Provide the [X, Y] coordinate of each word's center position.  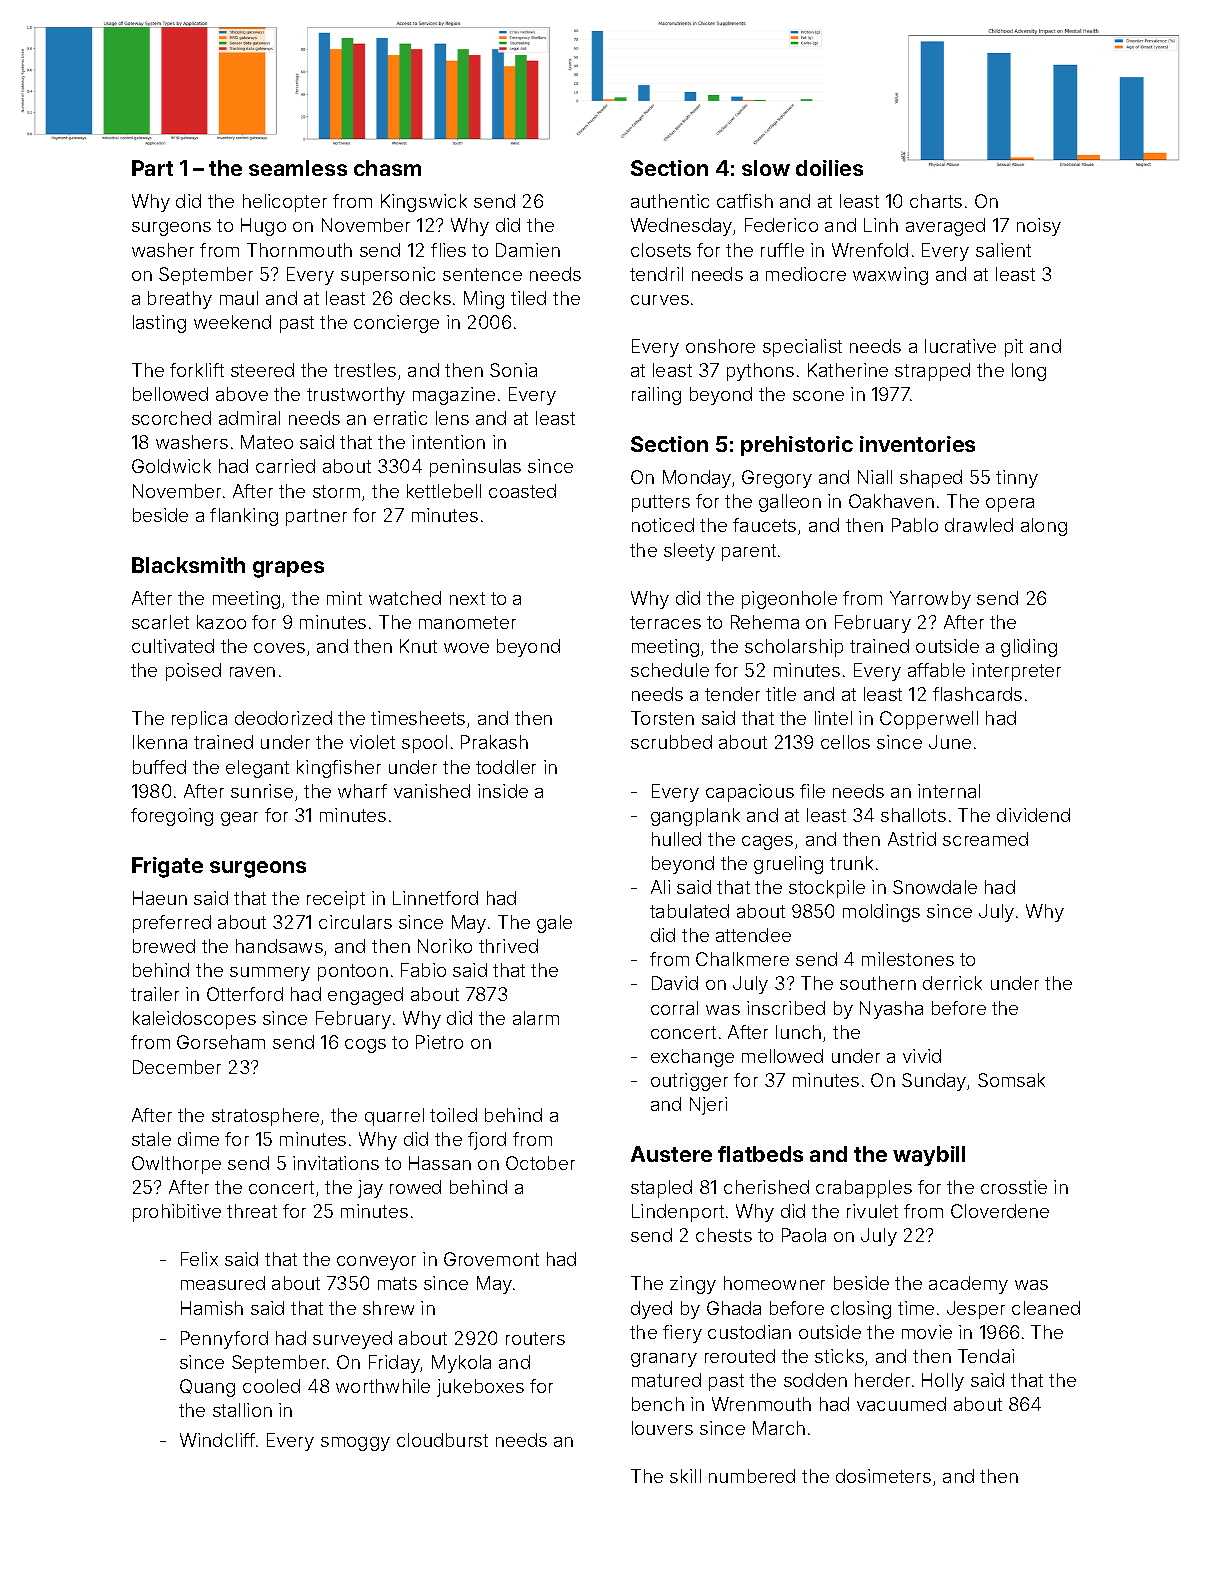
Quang [207, 1388]
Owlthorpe [176, 1165]
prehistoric [797, 446]
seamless [298, 168]
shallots [913, 815]
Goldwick [171, 466]
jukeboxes [480, 1388]
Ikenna [160, 742]
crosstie [1014, 1187]
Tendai [986, 1356]
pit [1014, 348]
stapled [661, 1189]
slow [766, 168]
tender [732, 694]
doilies [829, 168]
